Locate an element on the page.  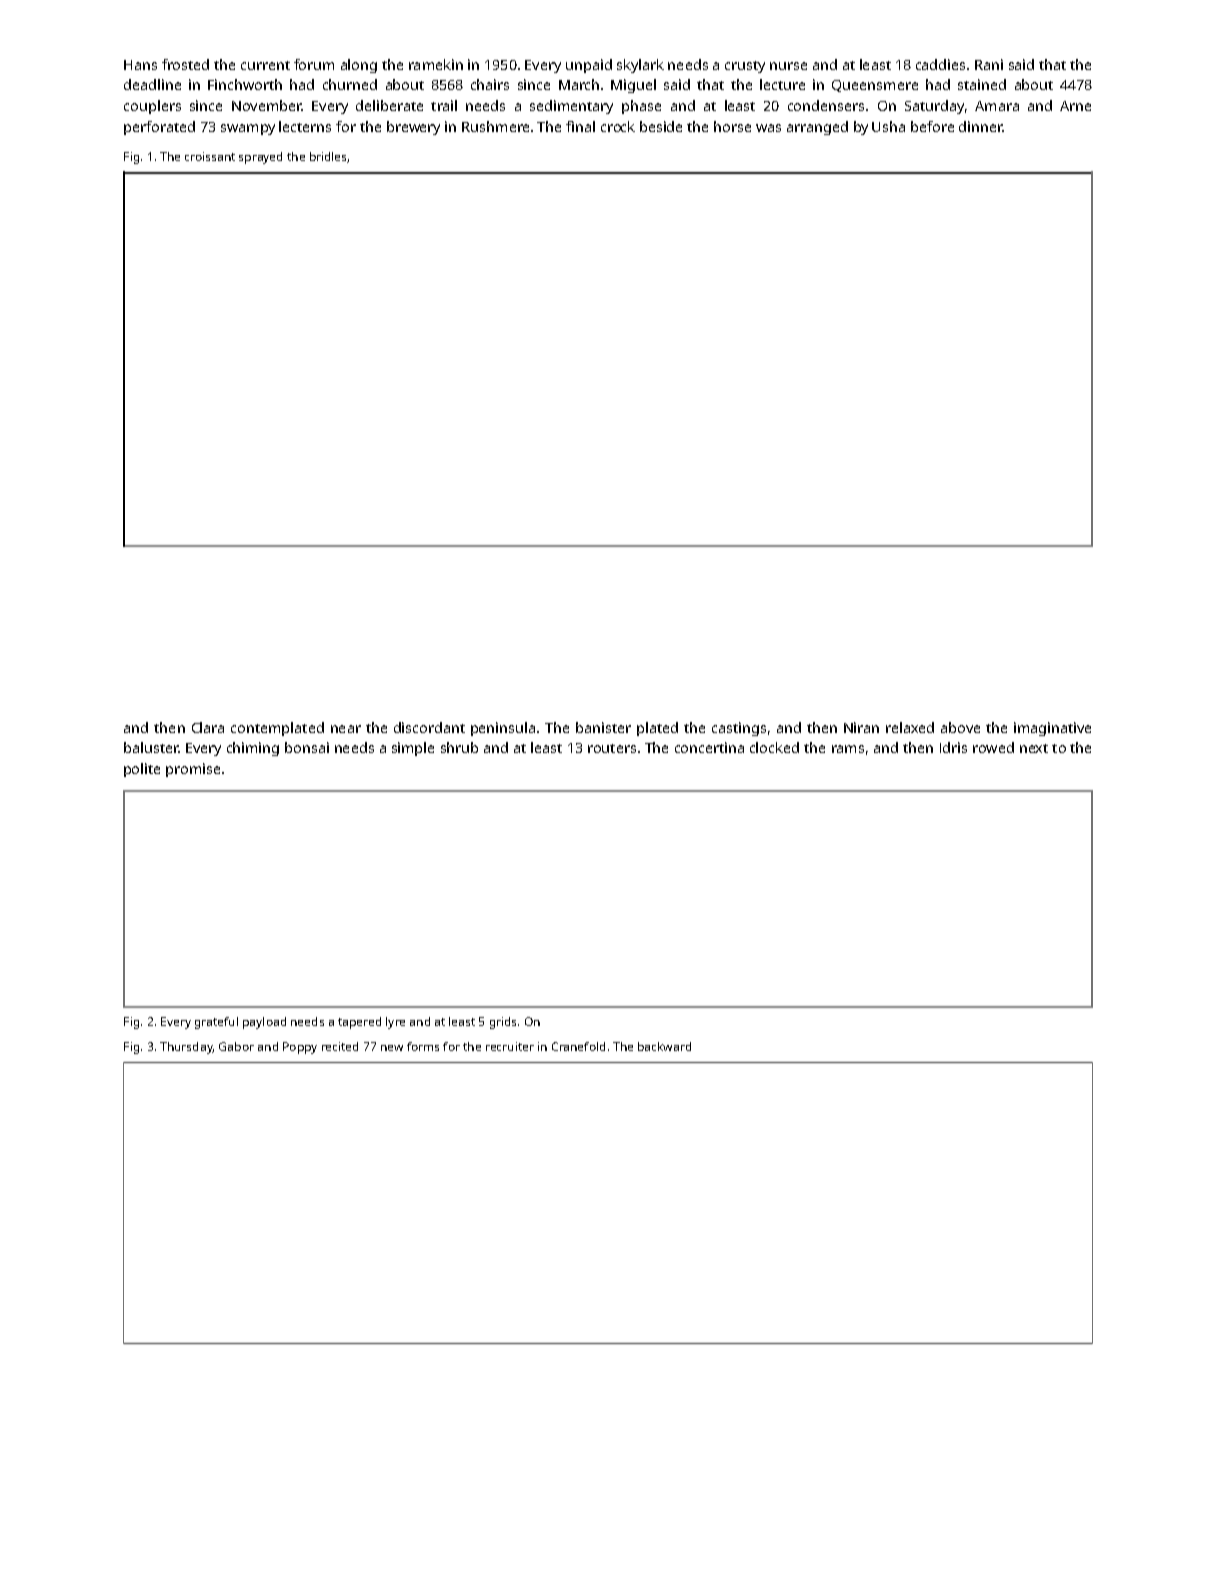
skylark is located at coordinates (640, 66).
